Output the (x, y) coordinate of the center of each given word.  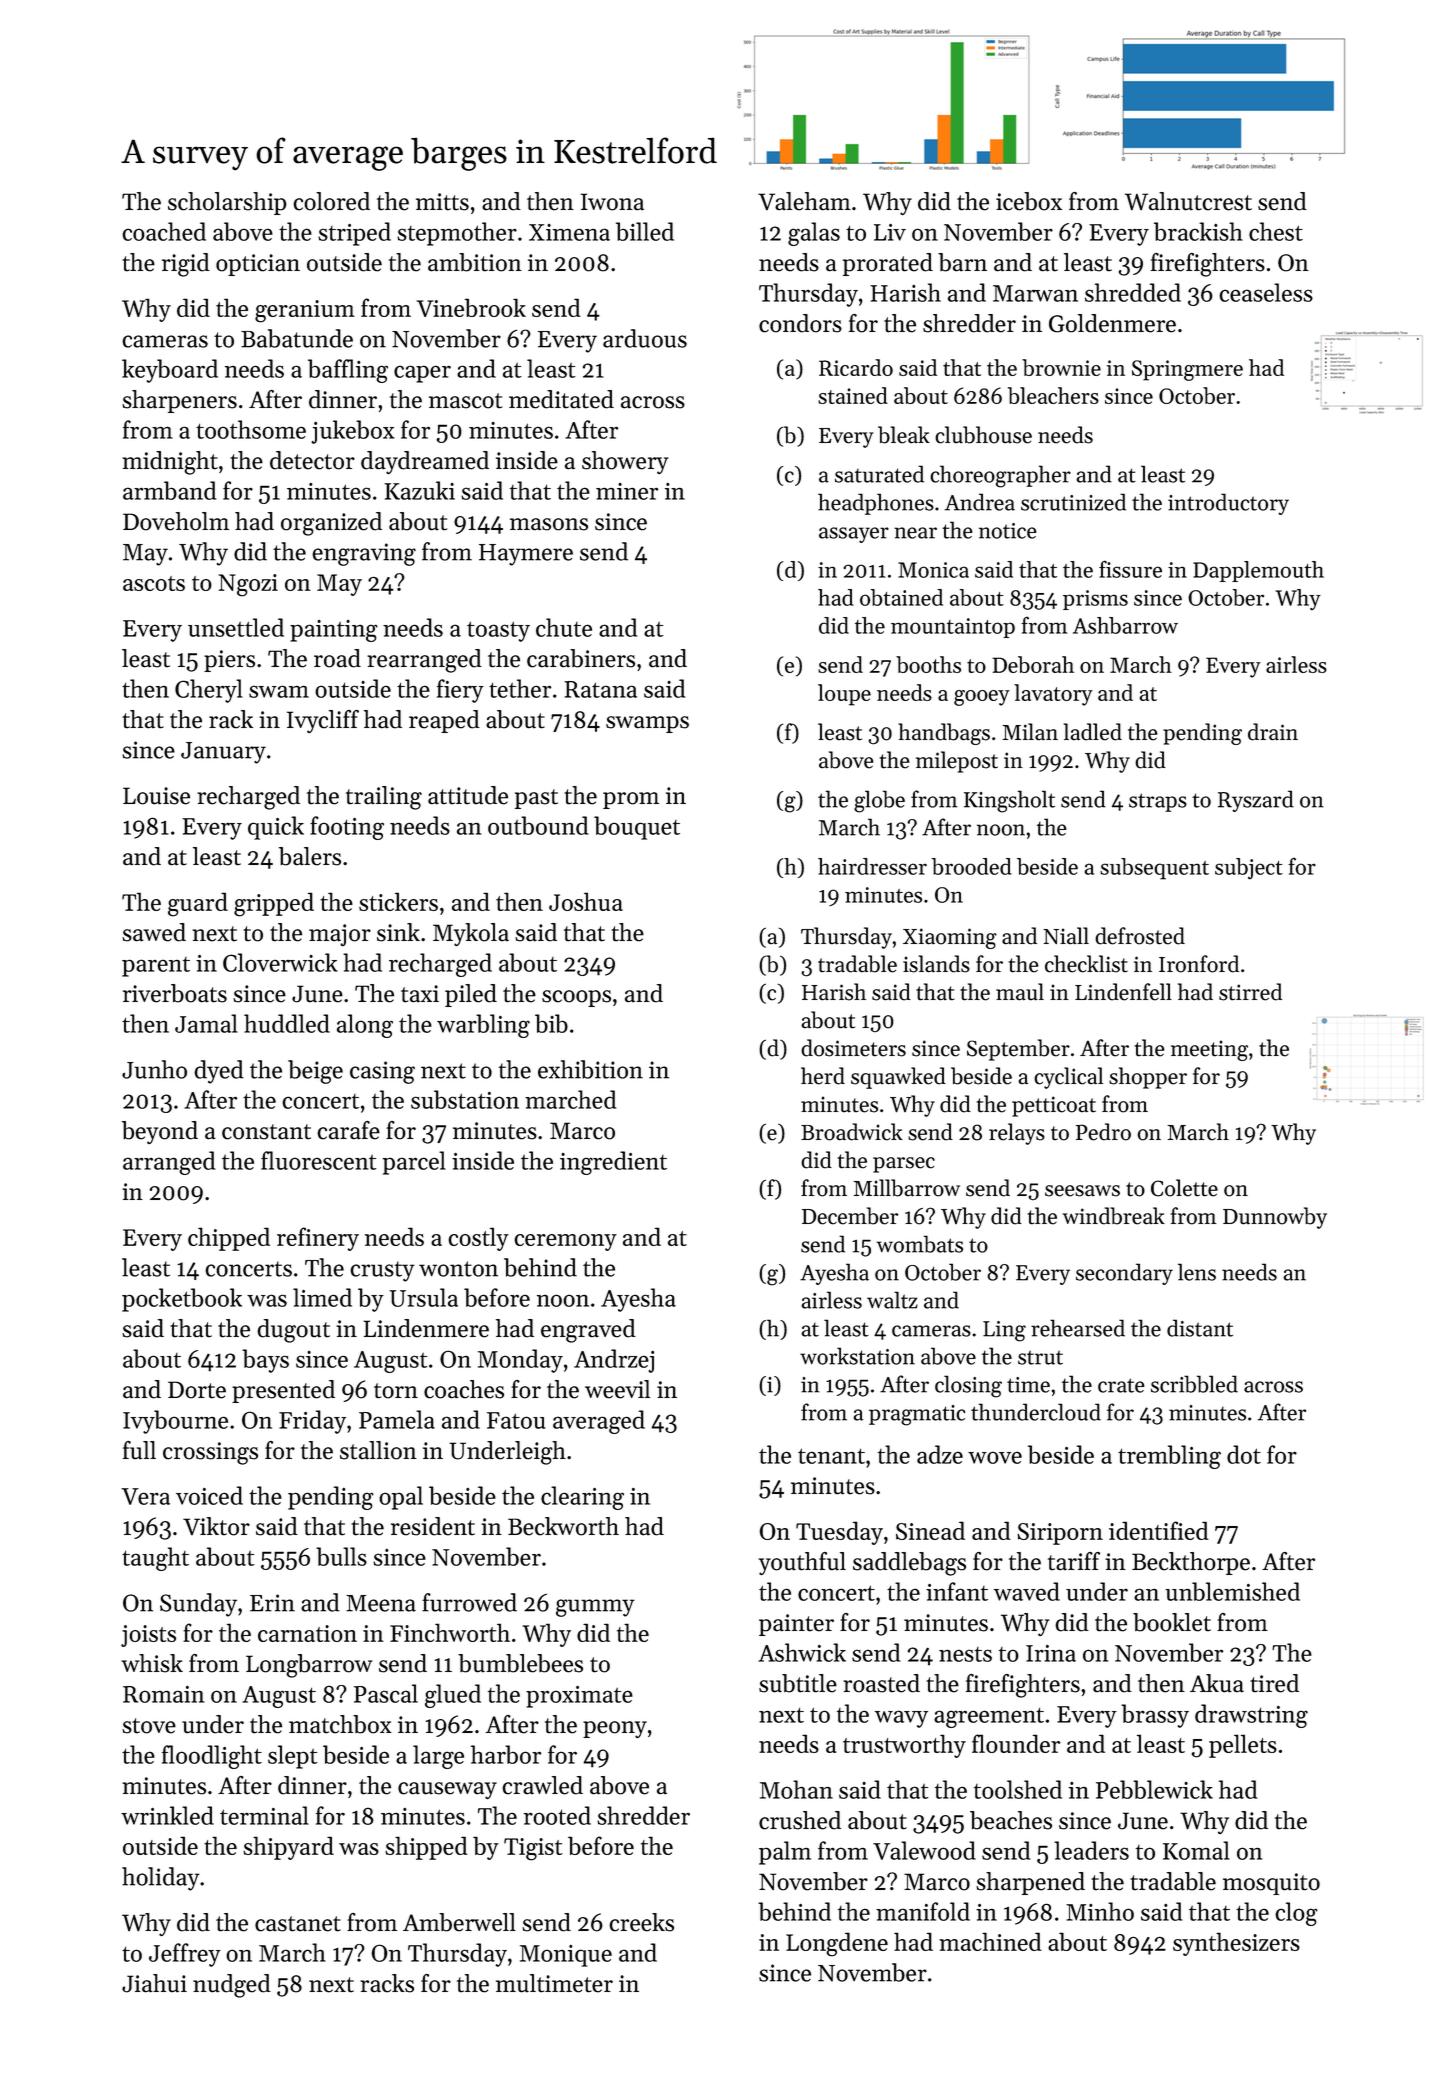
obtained (901, 597)
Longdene (837, 1944)
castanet (298, 1924)
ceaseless (1266, 292)
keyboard (170, 371)
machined (990, 1941)
